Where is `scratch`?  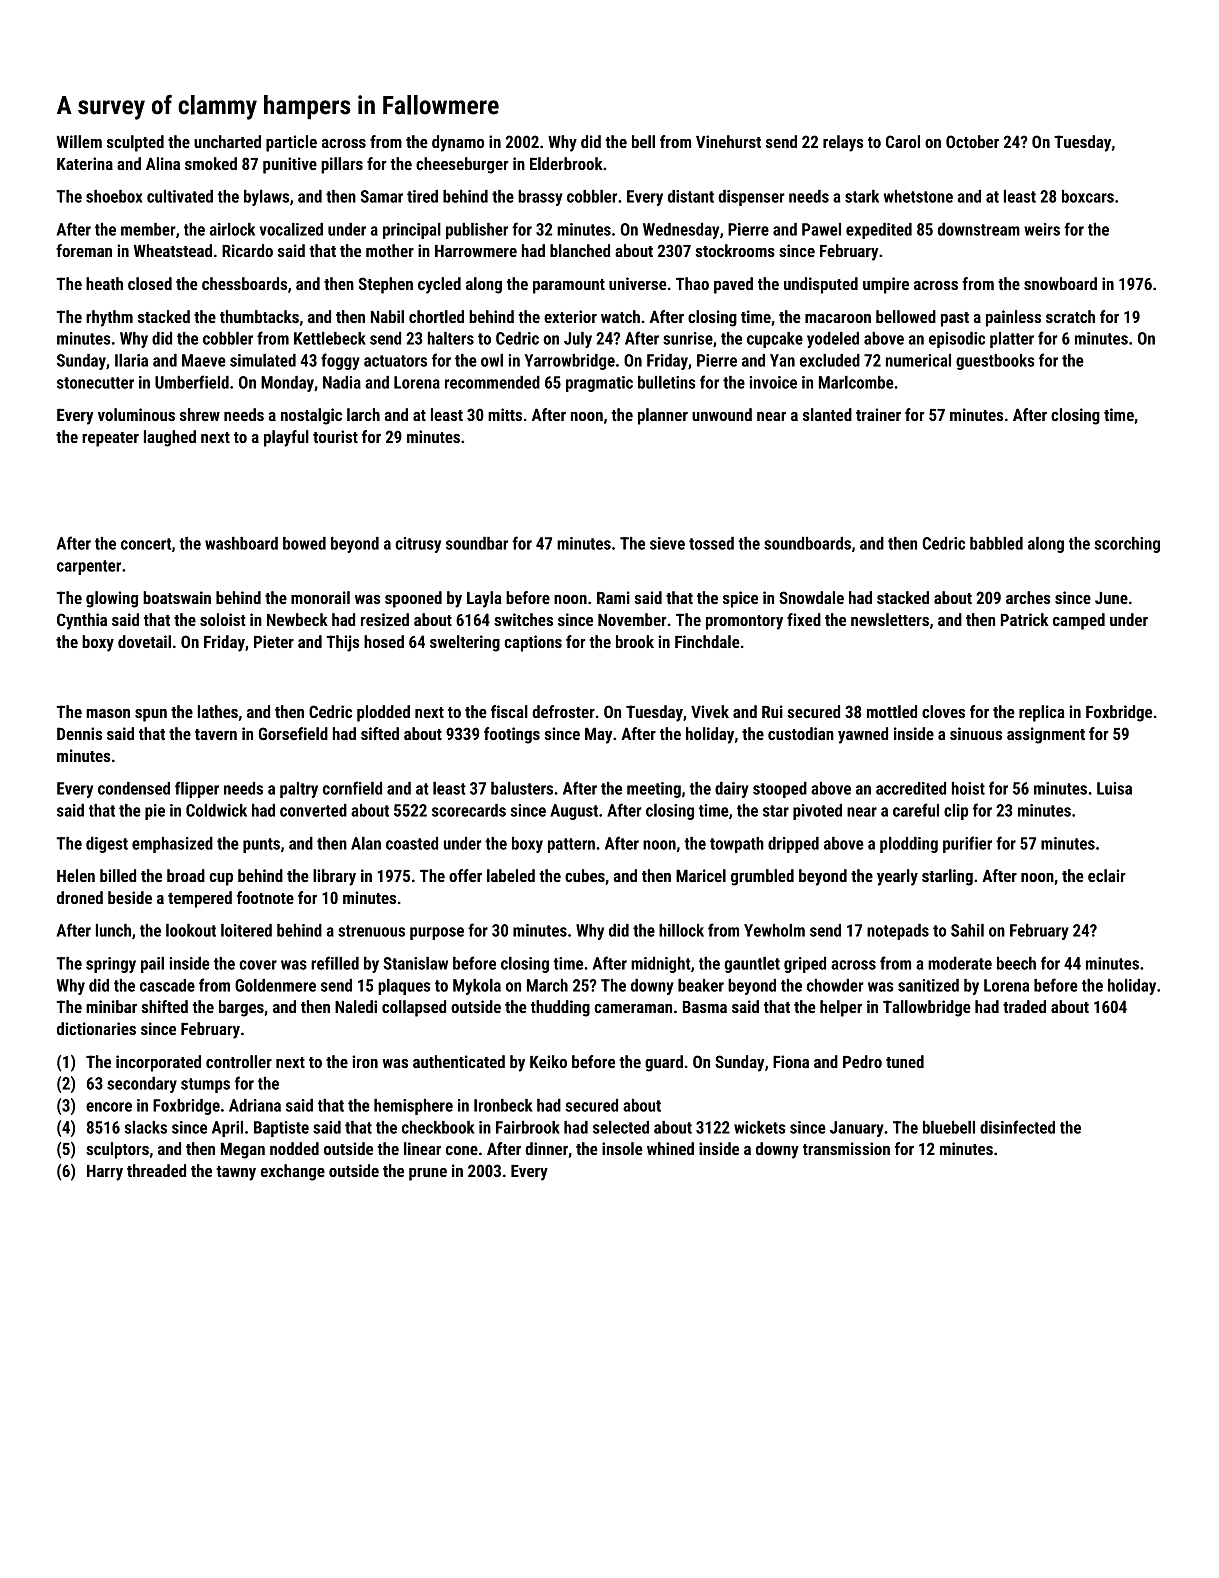 scratch is located at coordinates (1070, 316).
